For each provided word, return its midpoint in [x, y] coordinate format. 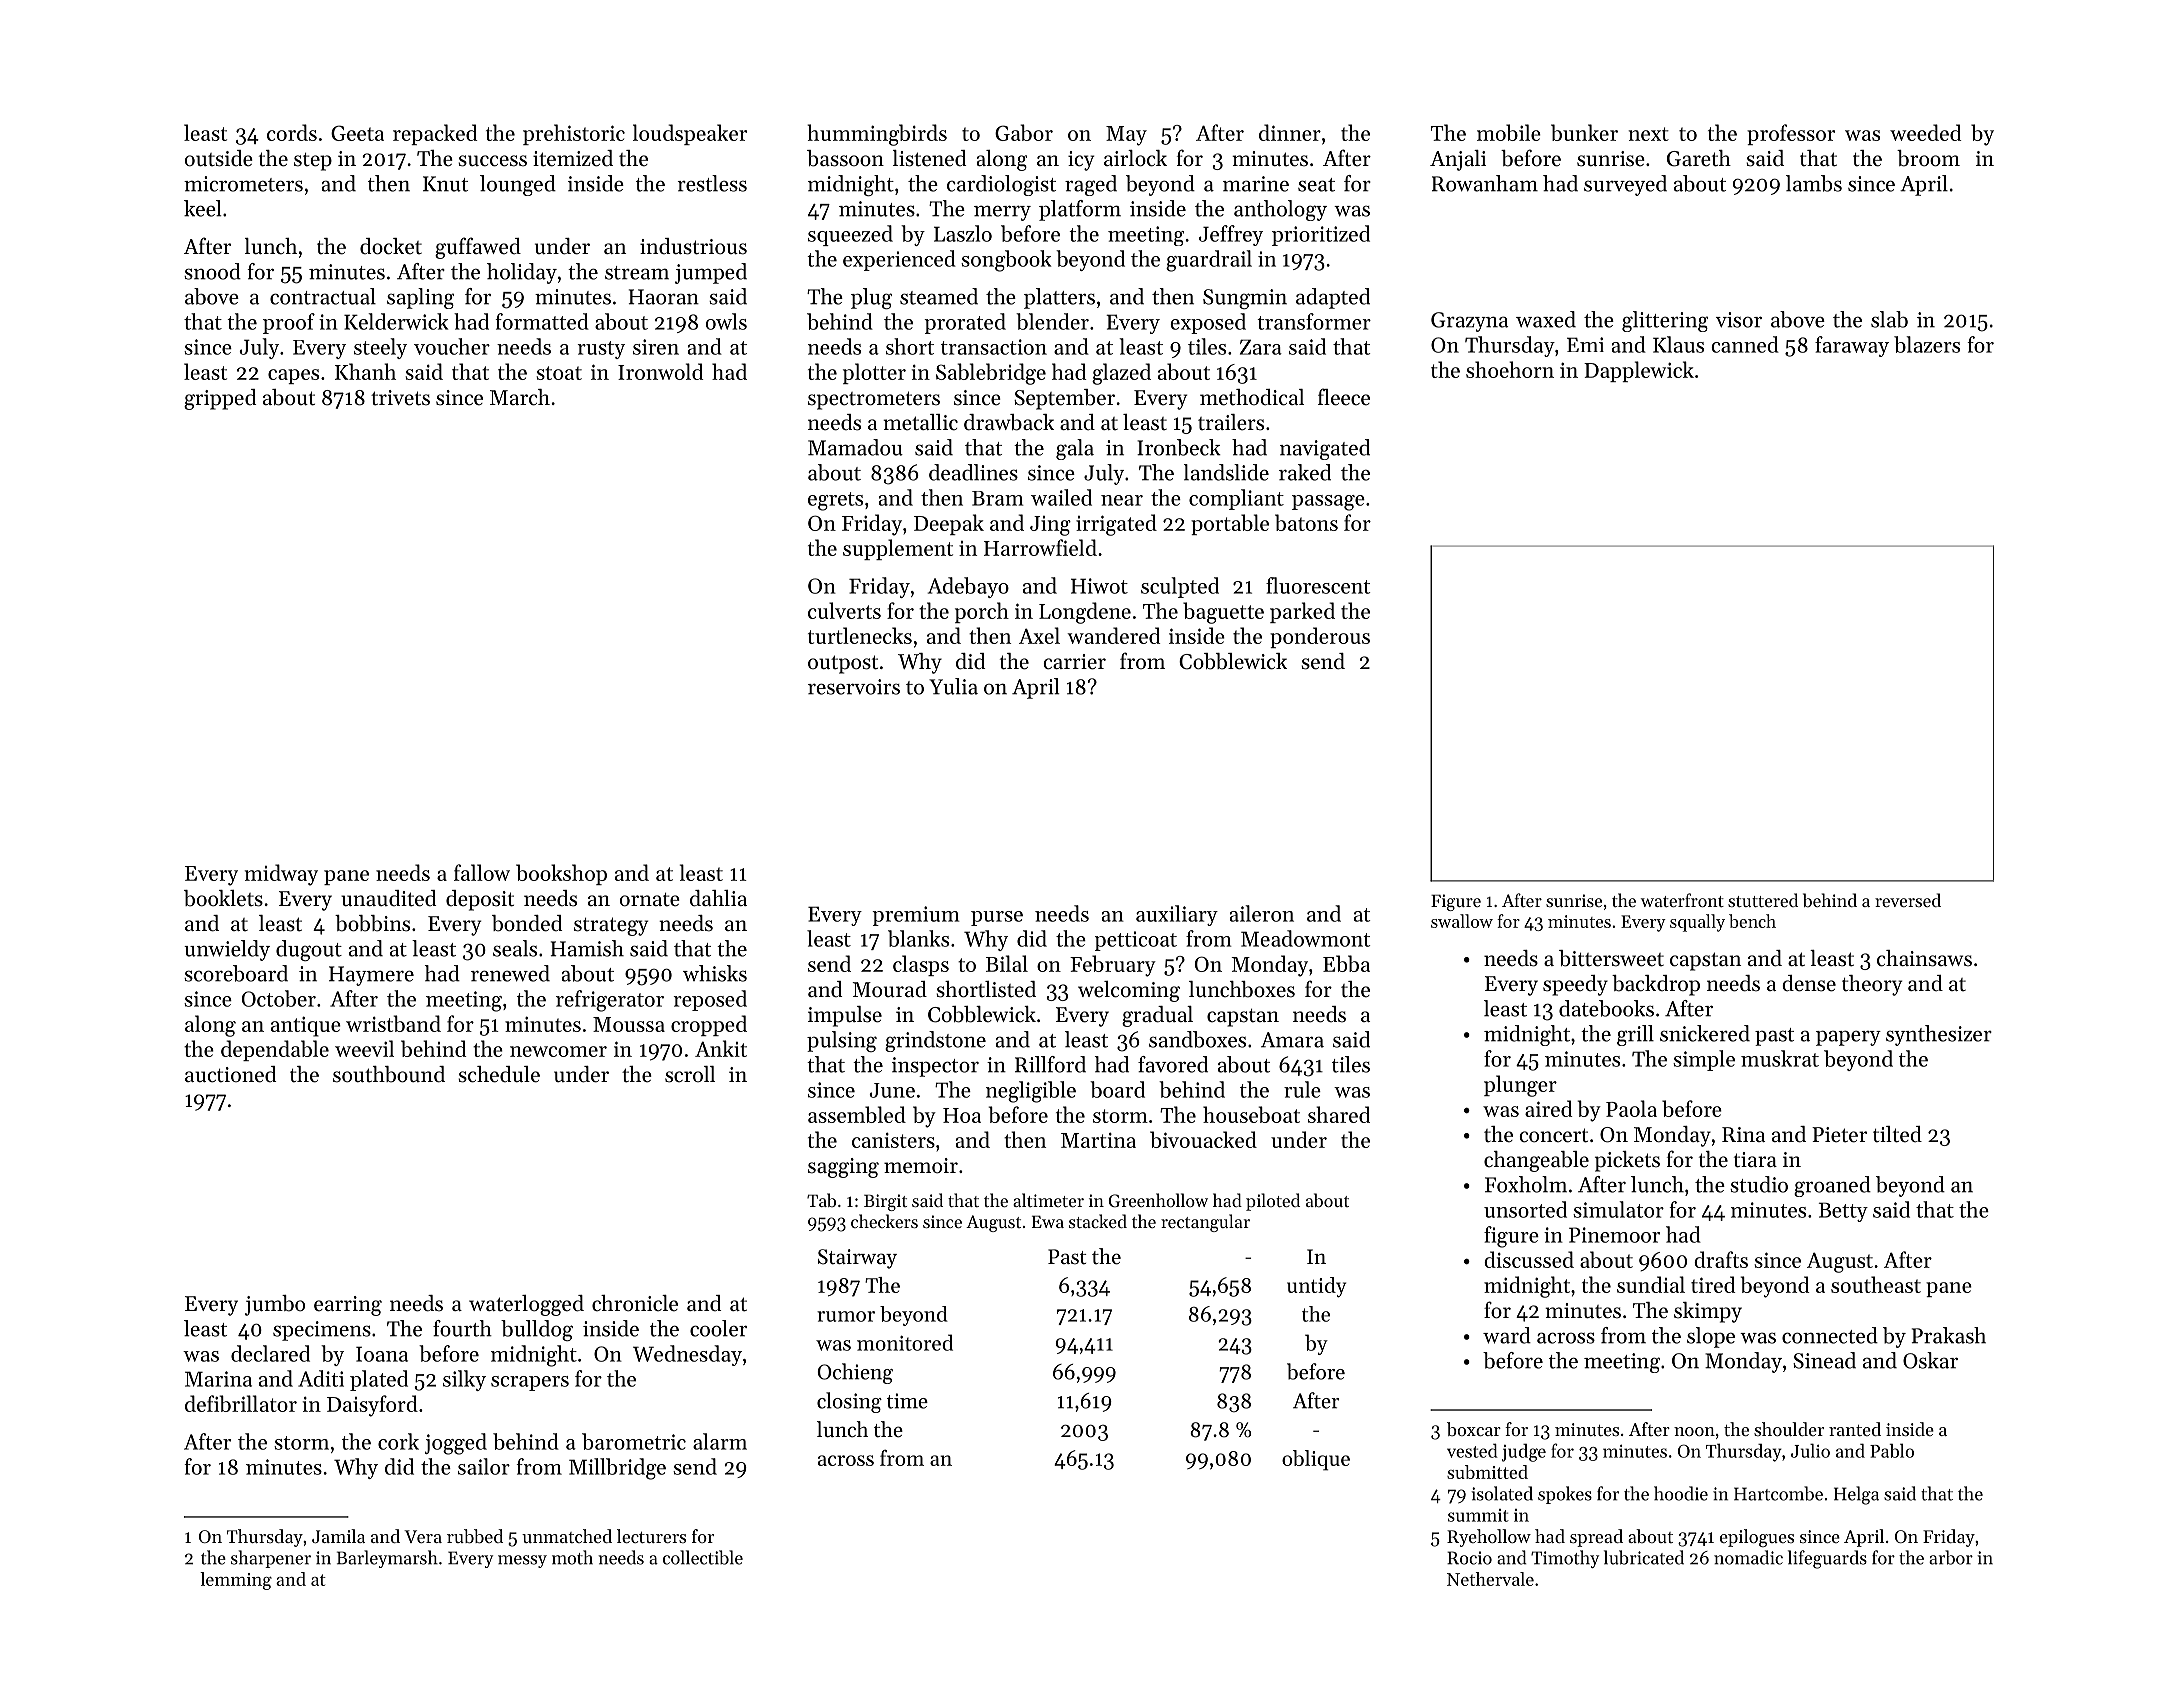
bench [1752, 921]
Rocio [1469, 1558]
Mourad [890, 989]
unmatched [567, 1536]
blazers [1927, 344]
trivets [400, 398]
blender [1052, 321]
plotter [874, 373]
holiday [522, 273]
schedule [499, 1074]
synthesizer [1939, 1035]
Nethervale [1490, 1579]
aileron [1262, 913]
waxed [1546, 319]
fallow [482, 872]
